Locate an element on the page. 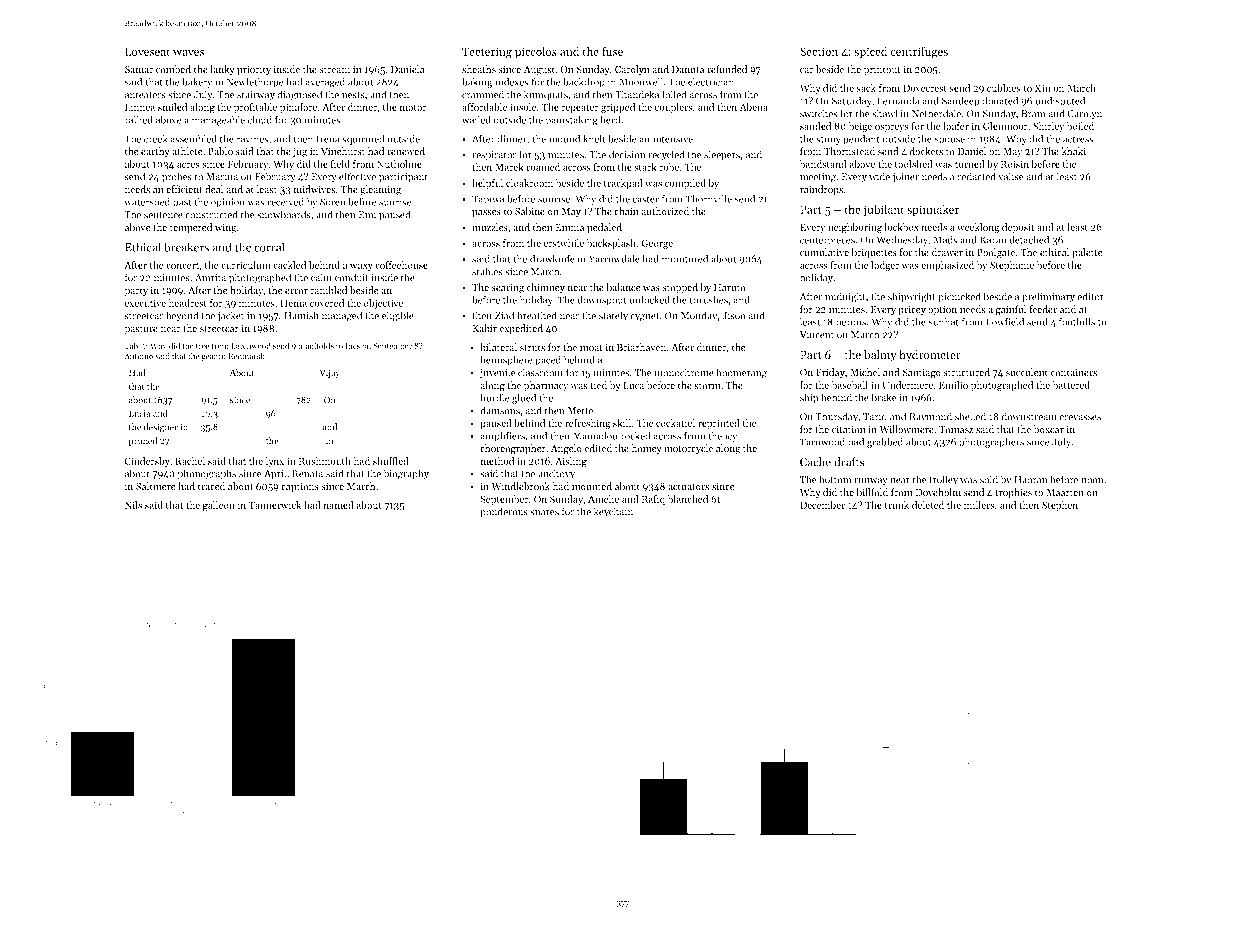 The image size is (1233, 952). beyond is located at coordinates (182, 316).
